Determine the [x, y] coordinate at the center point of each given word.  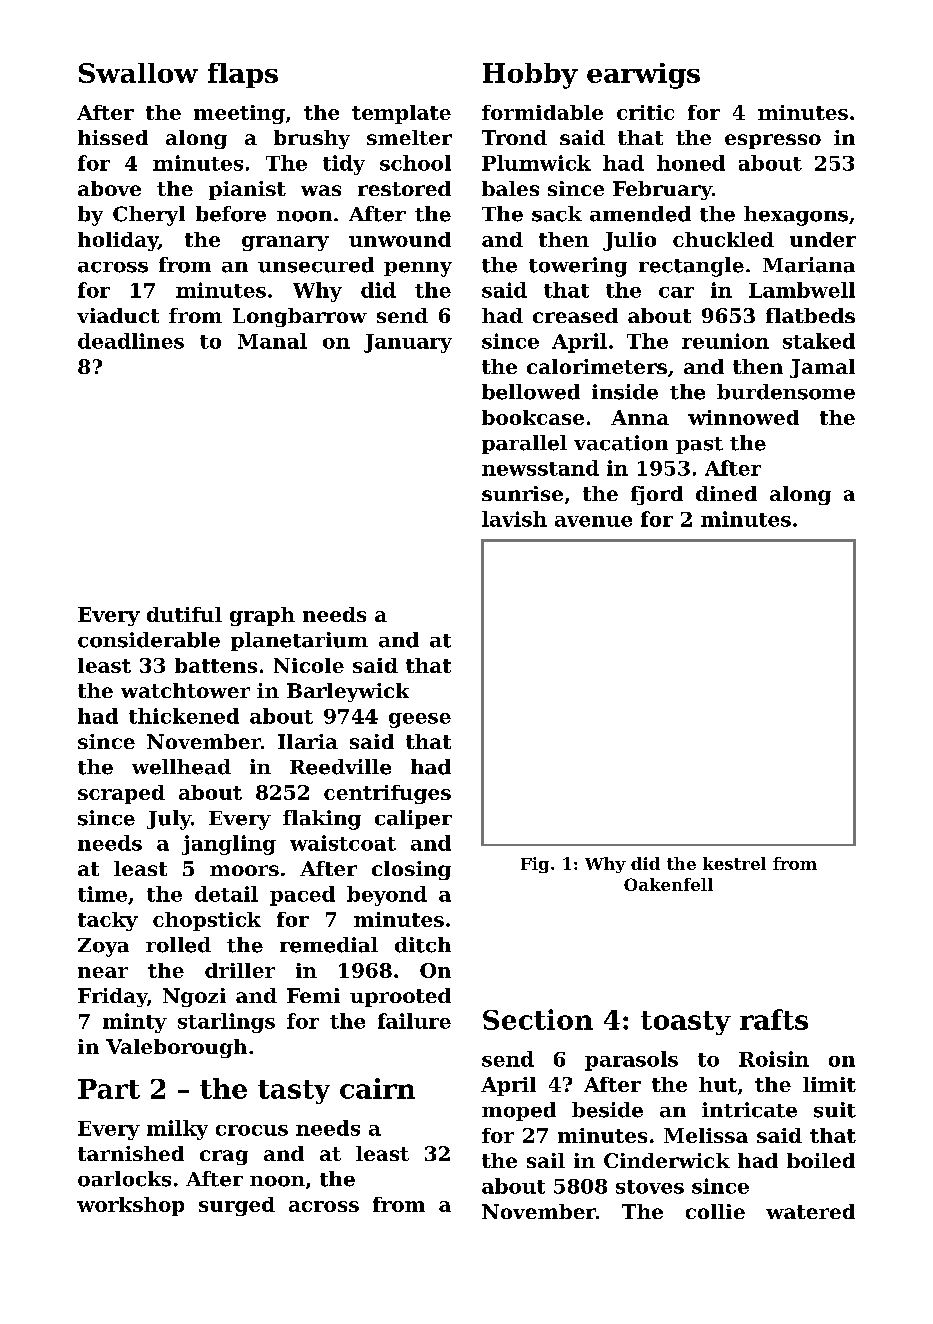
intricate [749, 1110]
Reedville [340, 767]
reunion [725, 341]
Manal [272, 341]
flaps [243, 75]
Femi [313, 995]
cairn [377, 1088]
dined [726, 493]
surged [237, 1206]
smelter [409, 137]
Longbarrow [300, 317]
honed [691, 163]
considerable [149, 640]
